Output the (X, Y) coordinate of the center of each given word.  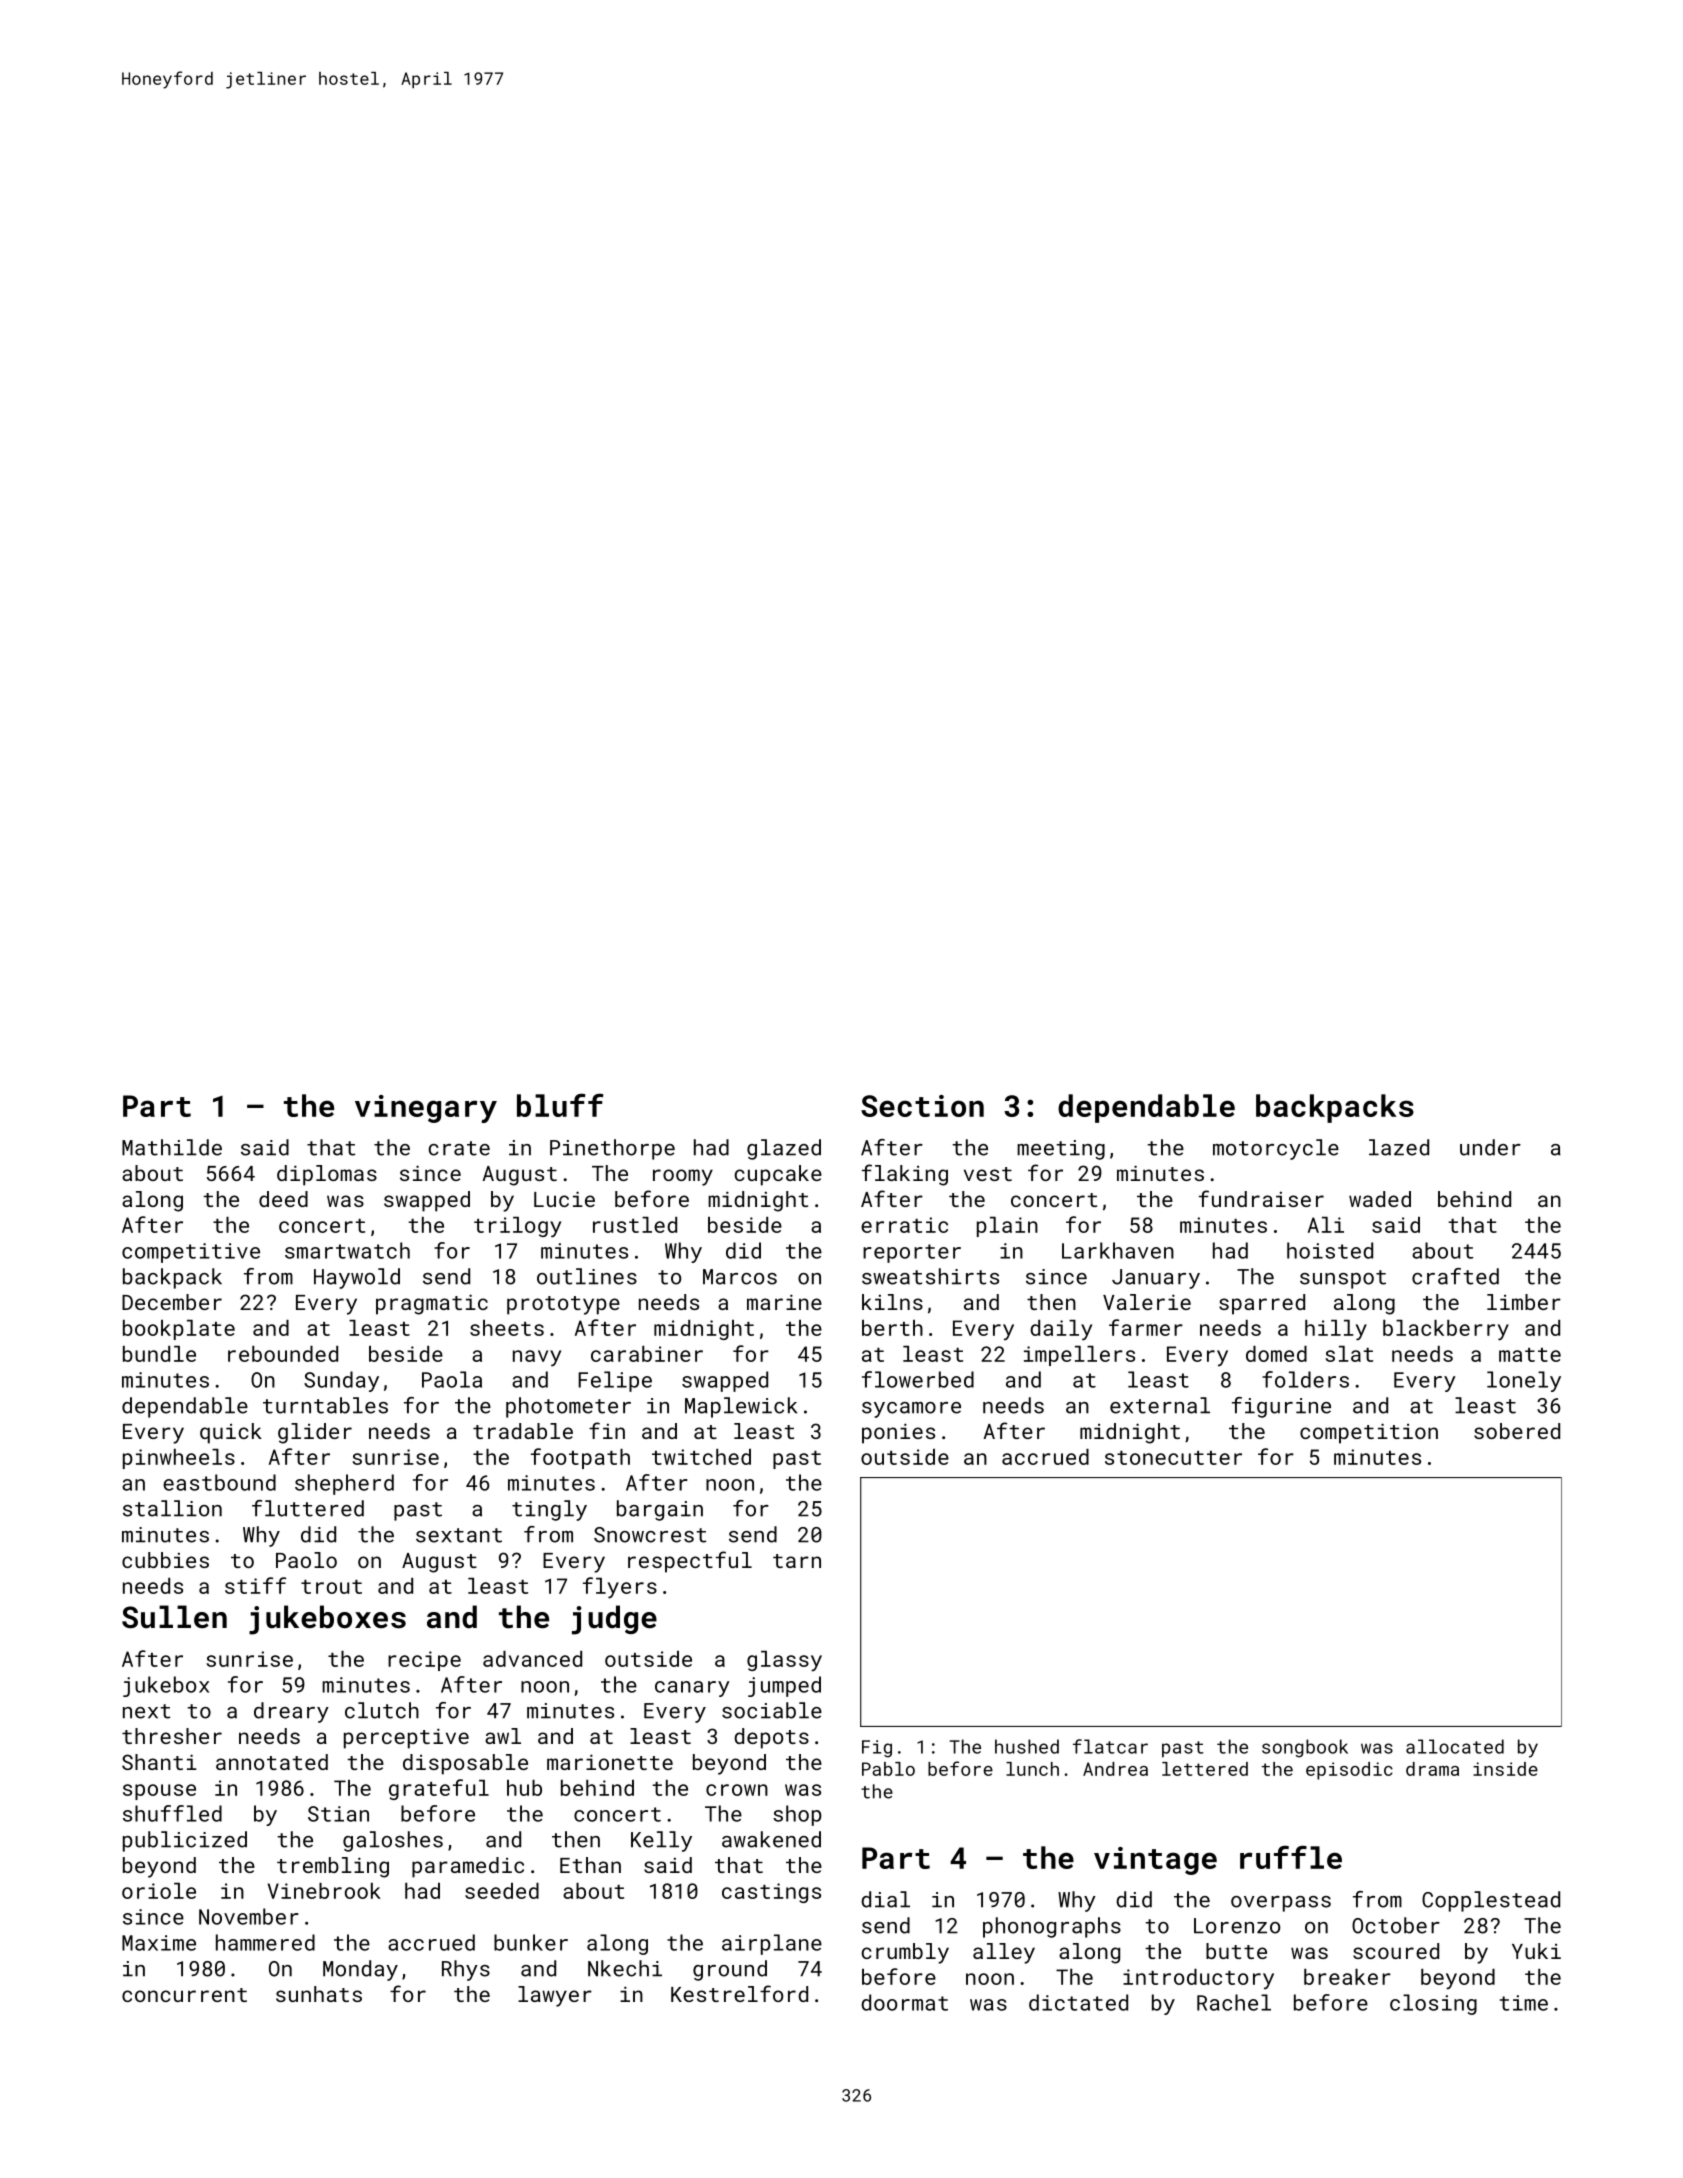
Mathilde (172, 1147)
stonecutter (1173, 1458)
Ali (1326, 1225)
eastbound (219, 1482)
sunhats (319, 1994)
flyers (620, 1588)
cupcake (778, 1175)
